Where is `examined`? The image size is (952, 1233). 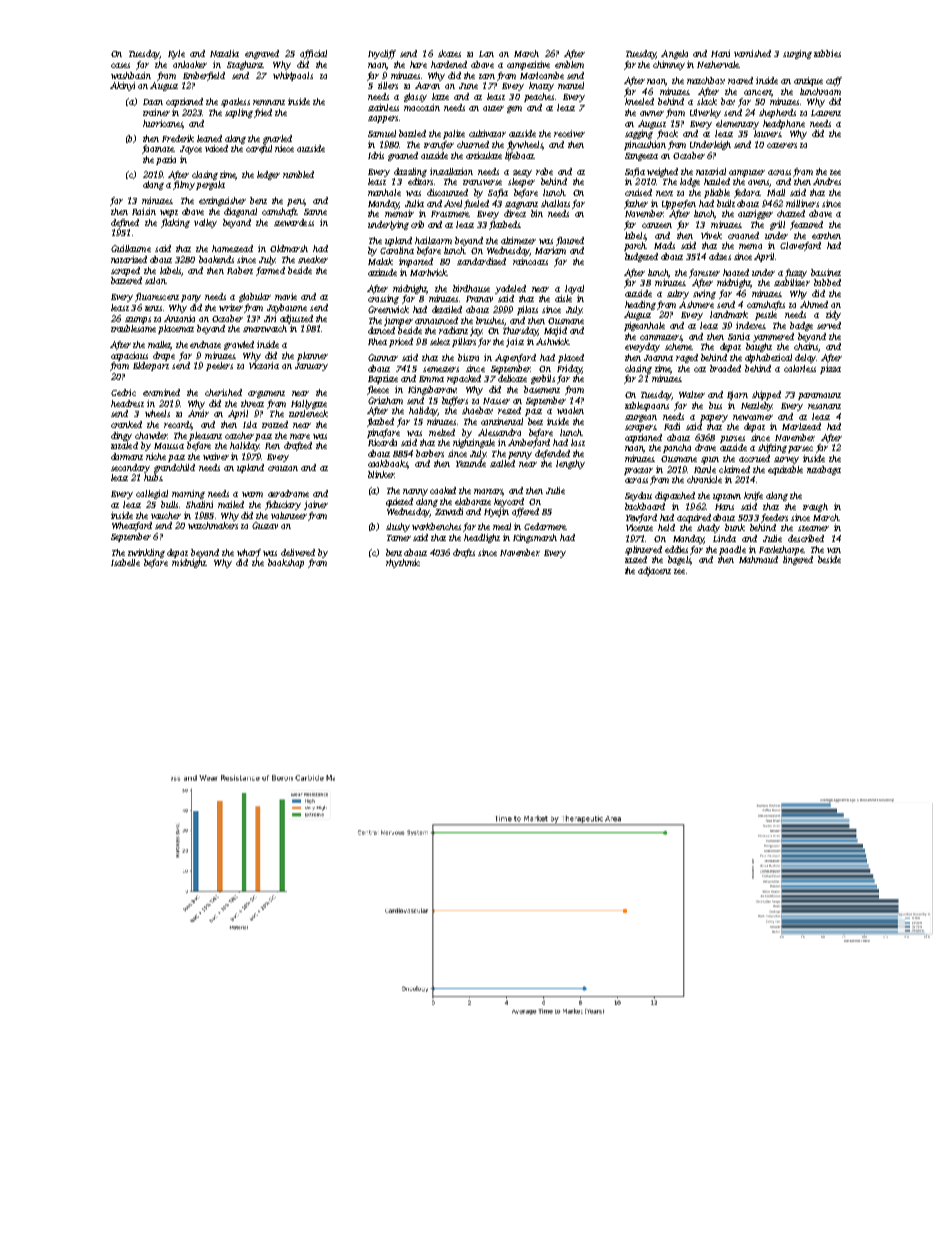 examined is located at coordinates (161, 392).
